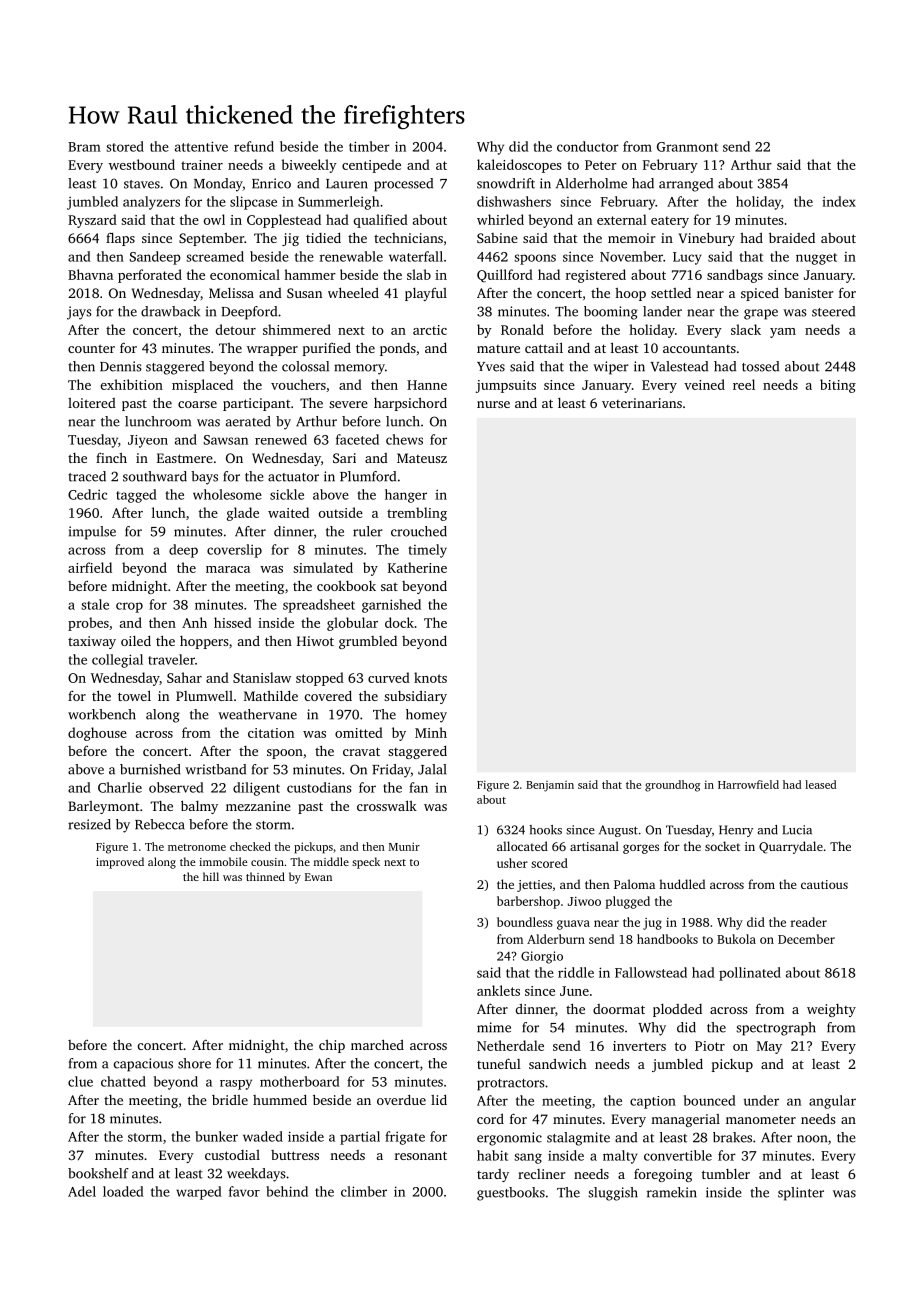 This document has width=924, height=1308. What do you see at coordinates (194, 1063) in the document?
I see `shore` at bounding box center [194, 1063].
